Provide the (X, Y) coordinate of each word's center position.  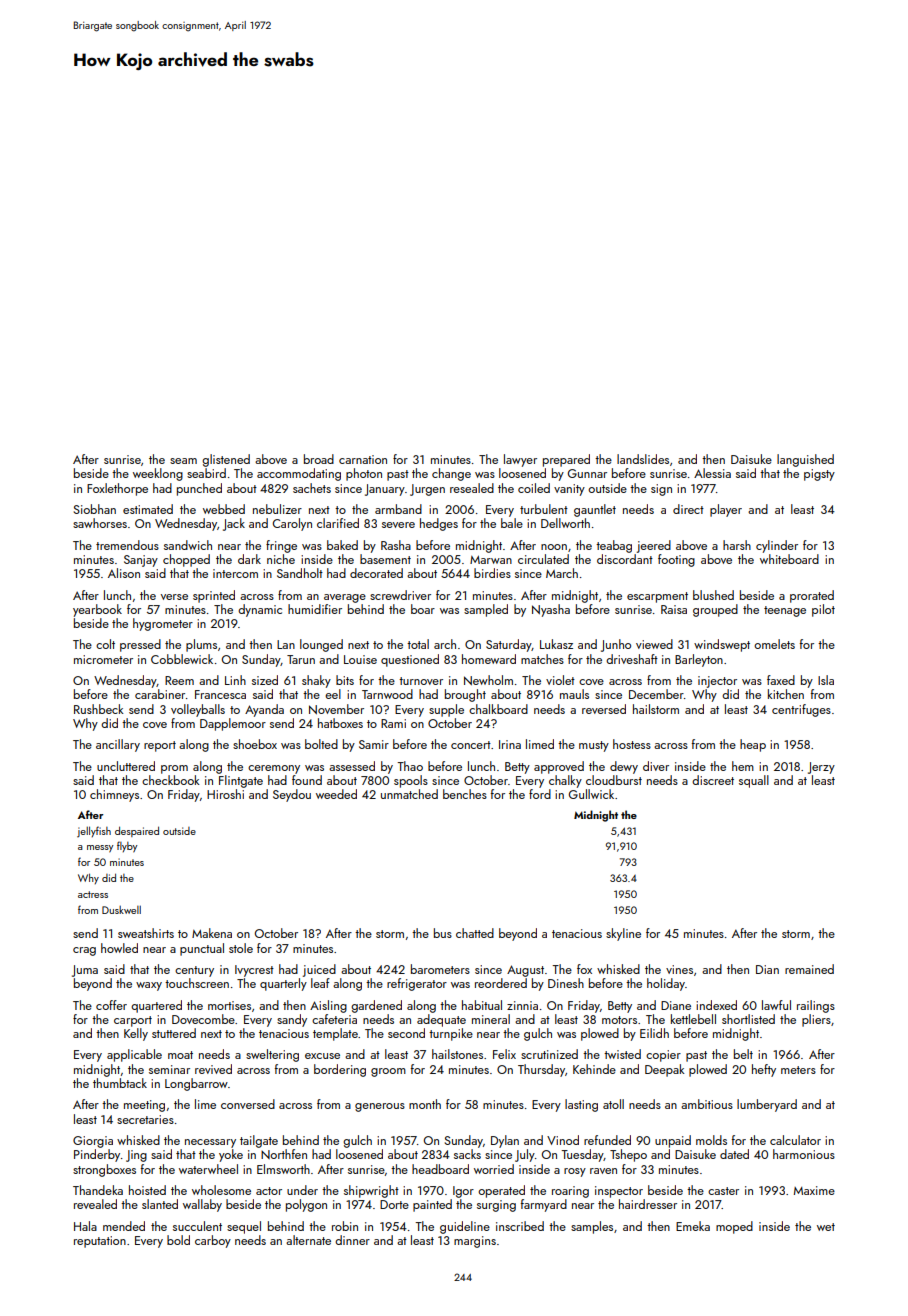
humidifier (315, 609)
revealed (95, 1204)
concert (471, 745)
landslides (643, 459)
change (451, 474)
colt (105, 644)
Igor (463, 1192)
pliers (816, 1020)
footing (676, 560)
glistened (226, 460)
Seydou (292, 795)
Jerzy (821, 768)
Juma (85, 971)
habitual (482, 1005)
